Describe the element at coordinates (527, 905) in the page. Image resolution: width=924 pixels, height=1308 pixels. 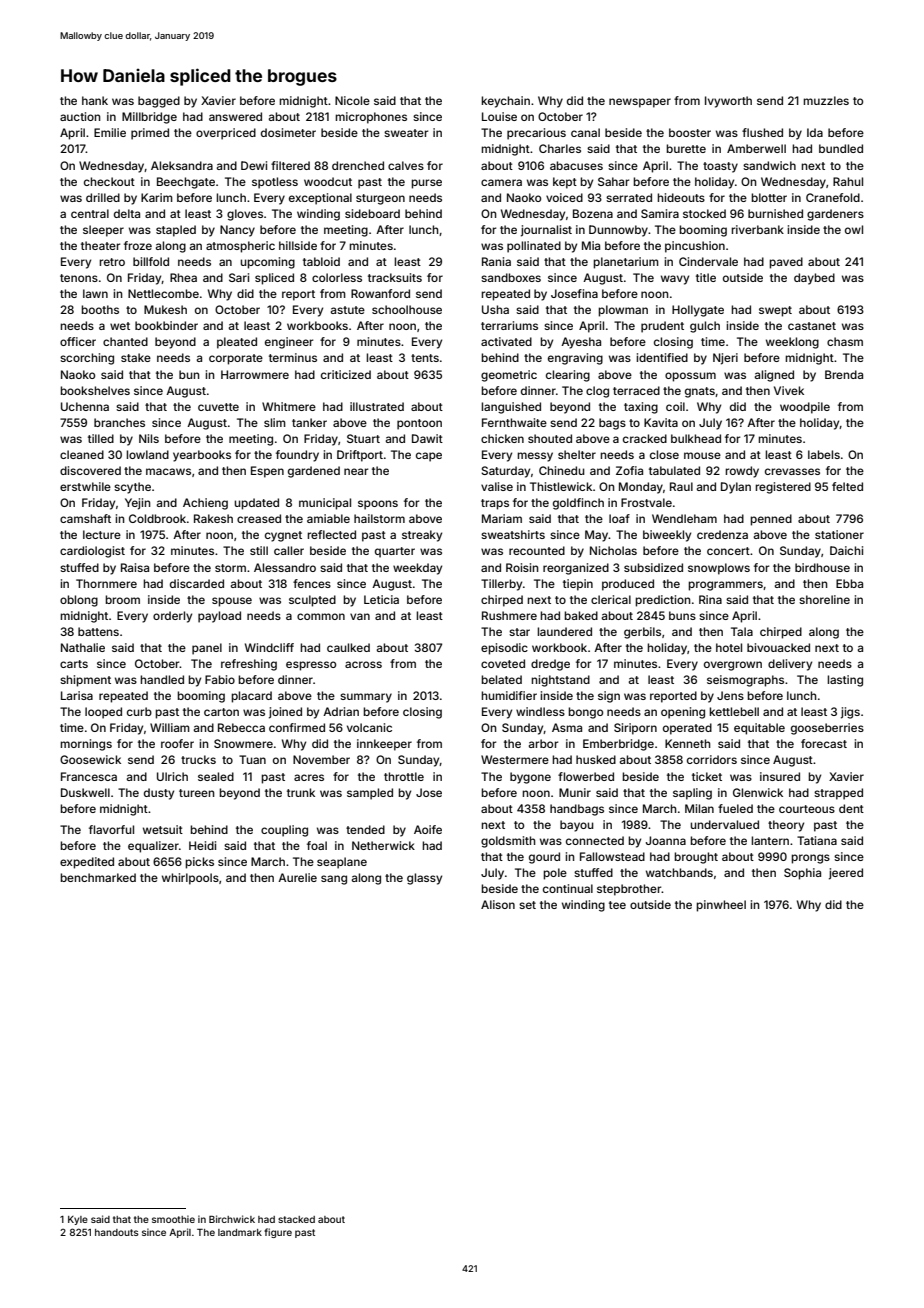
I see `set` at that location.
